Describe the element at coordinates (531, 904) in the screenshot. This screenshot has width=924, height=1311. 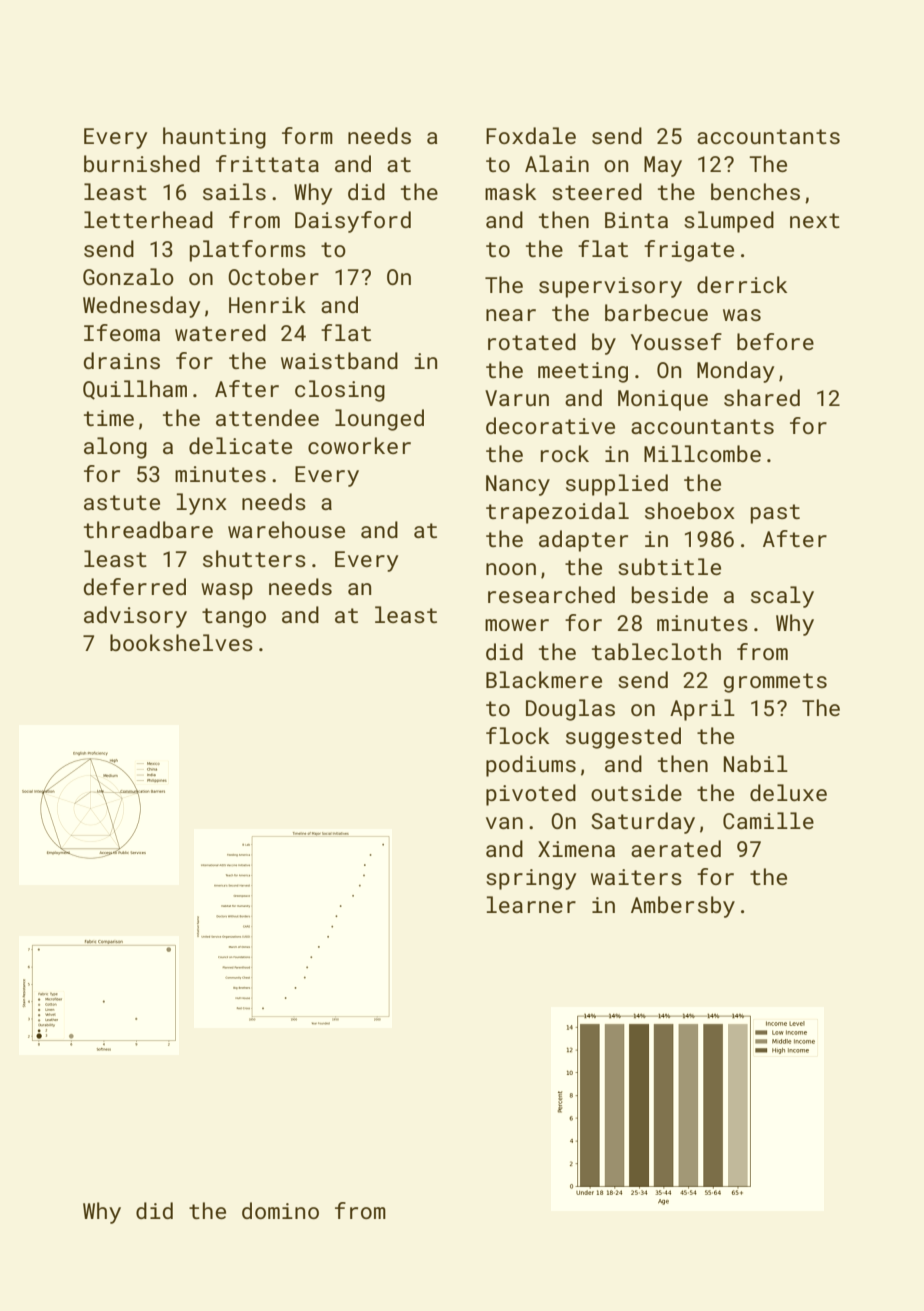
I see `learner` at that location.
